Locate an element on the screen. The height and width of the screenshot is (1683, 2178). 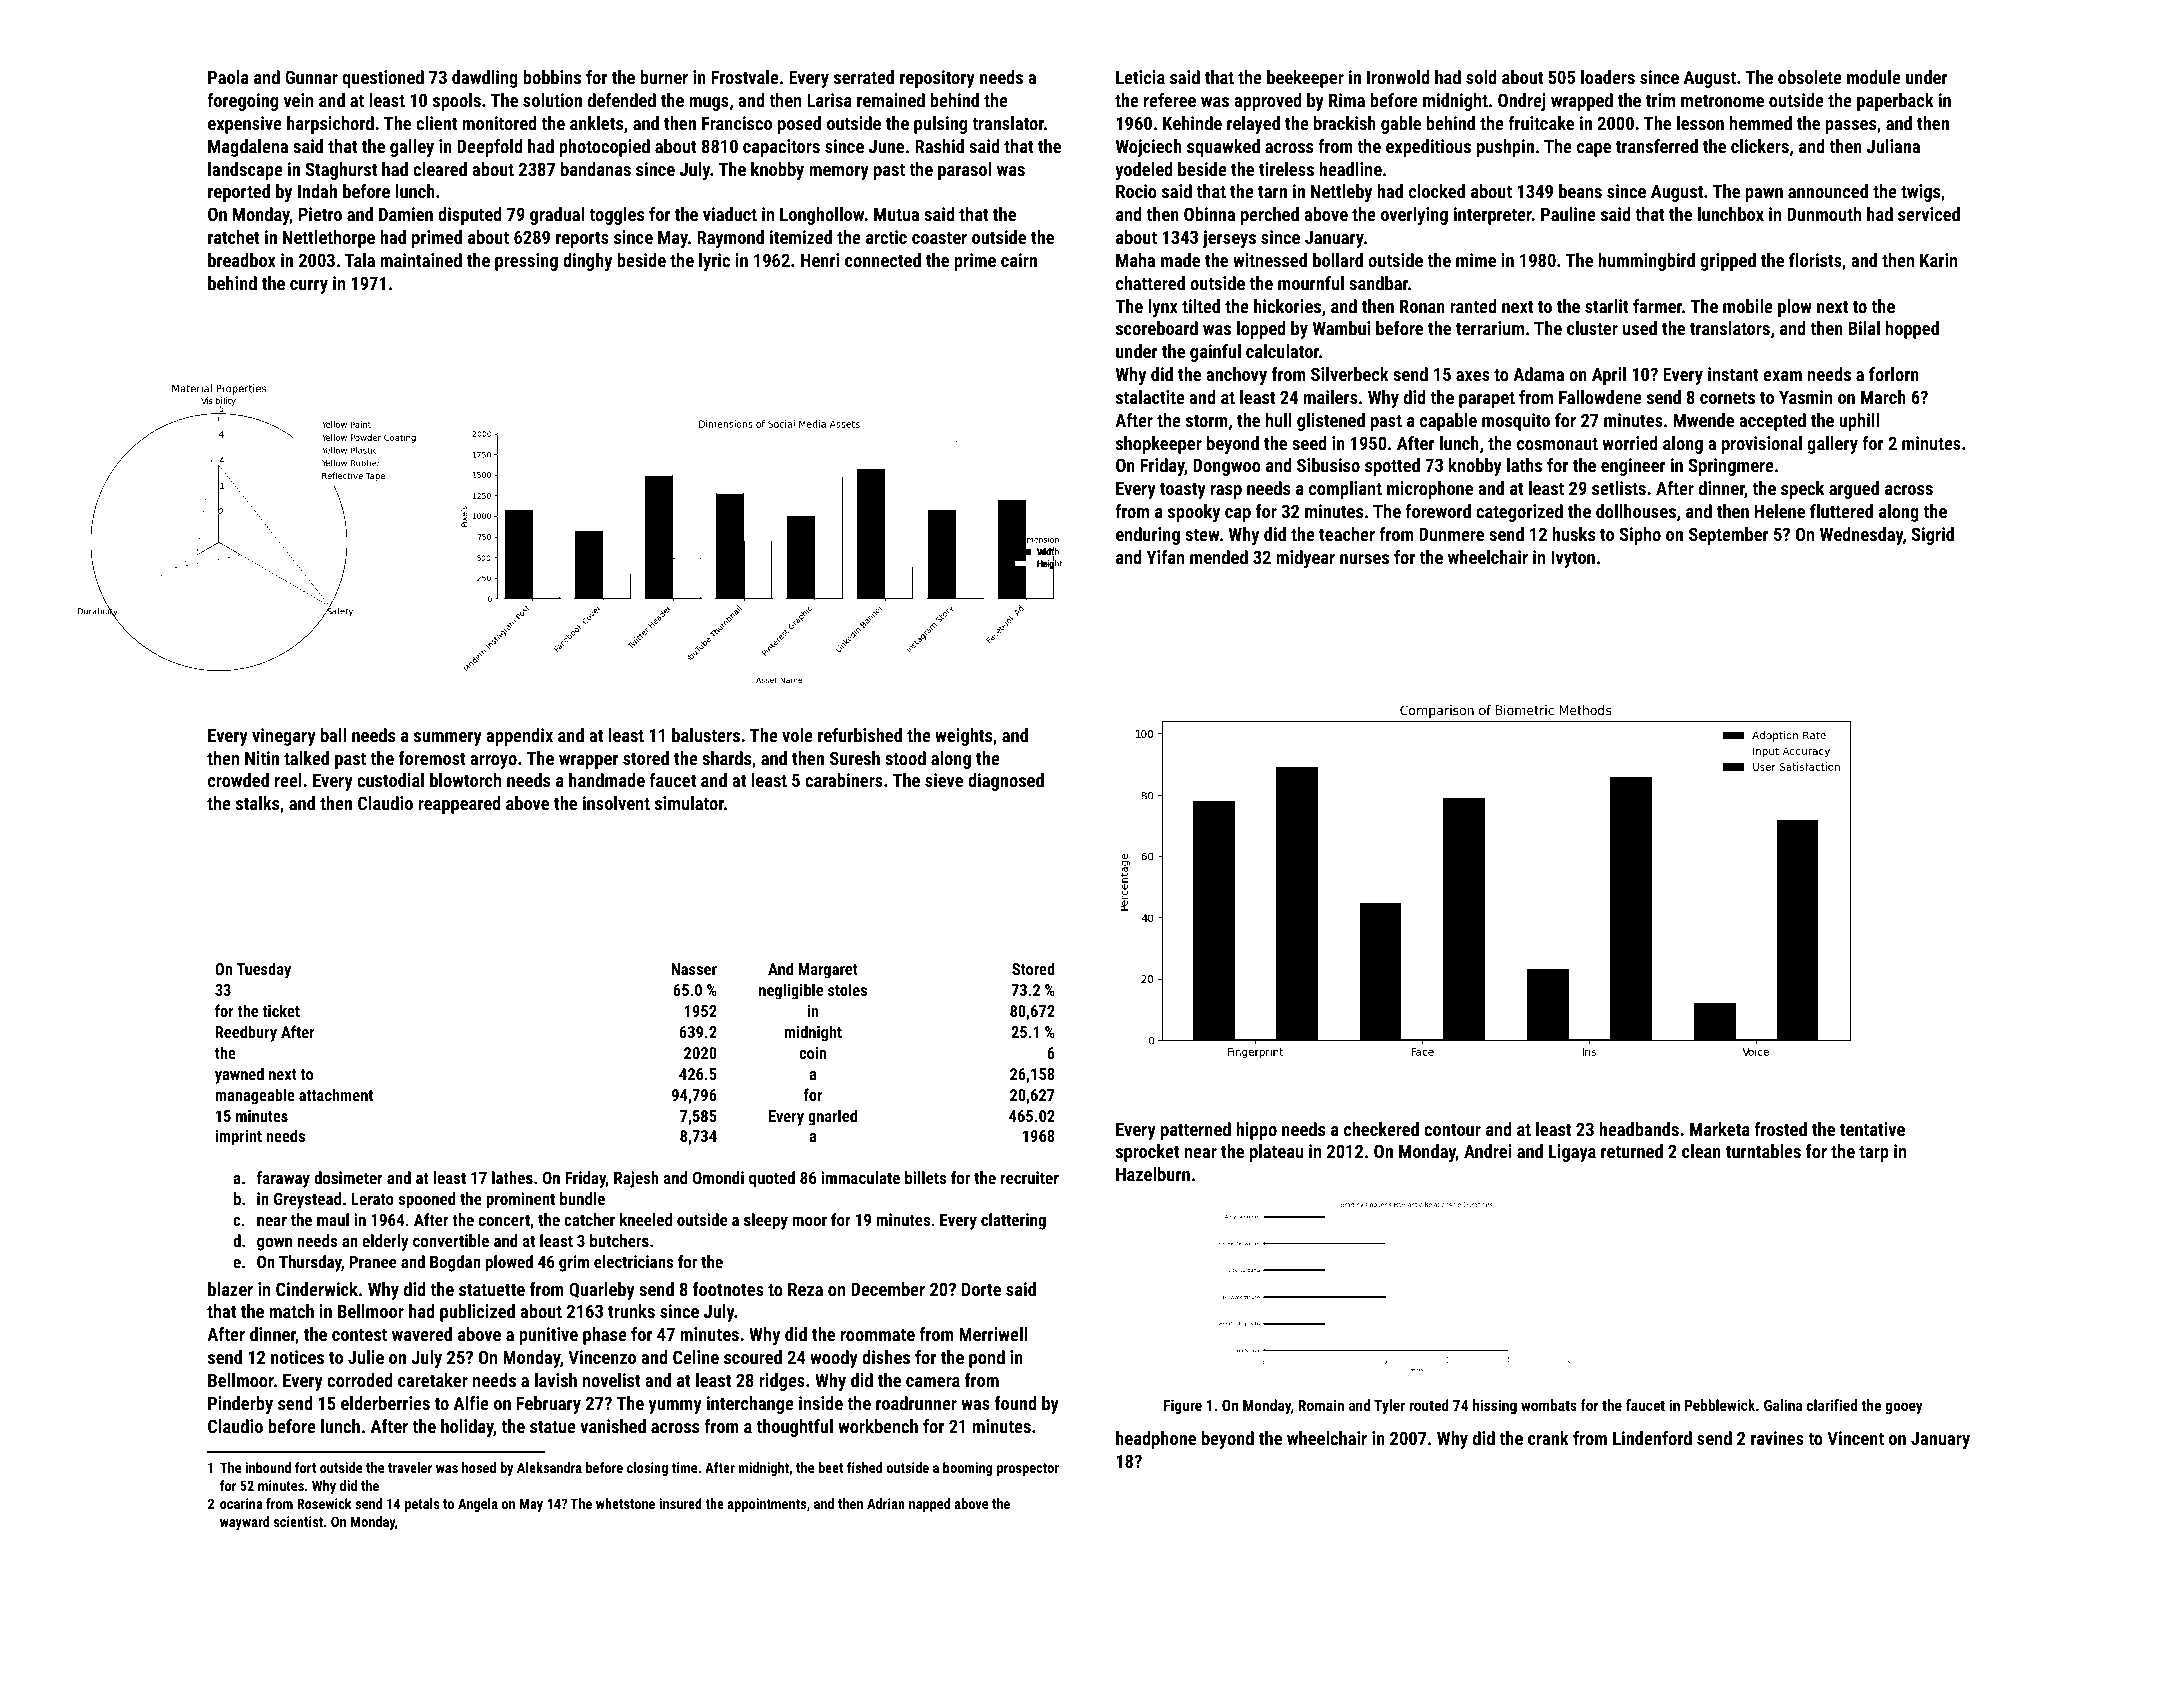
Ivyton is located at coordinates (1573, 559).
